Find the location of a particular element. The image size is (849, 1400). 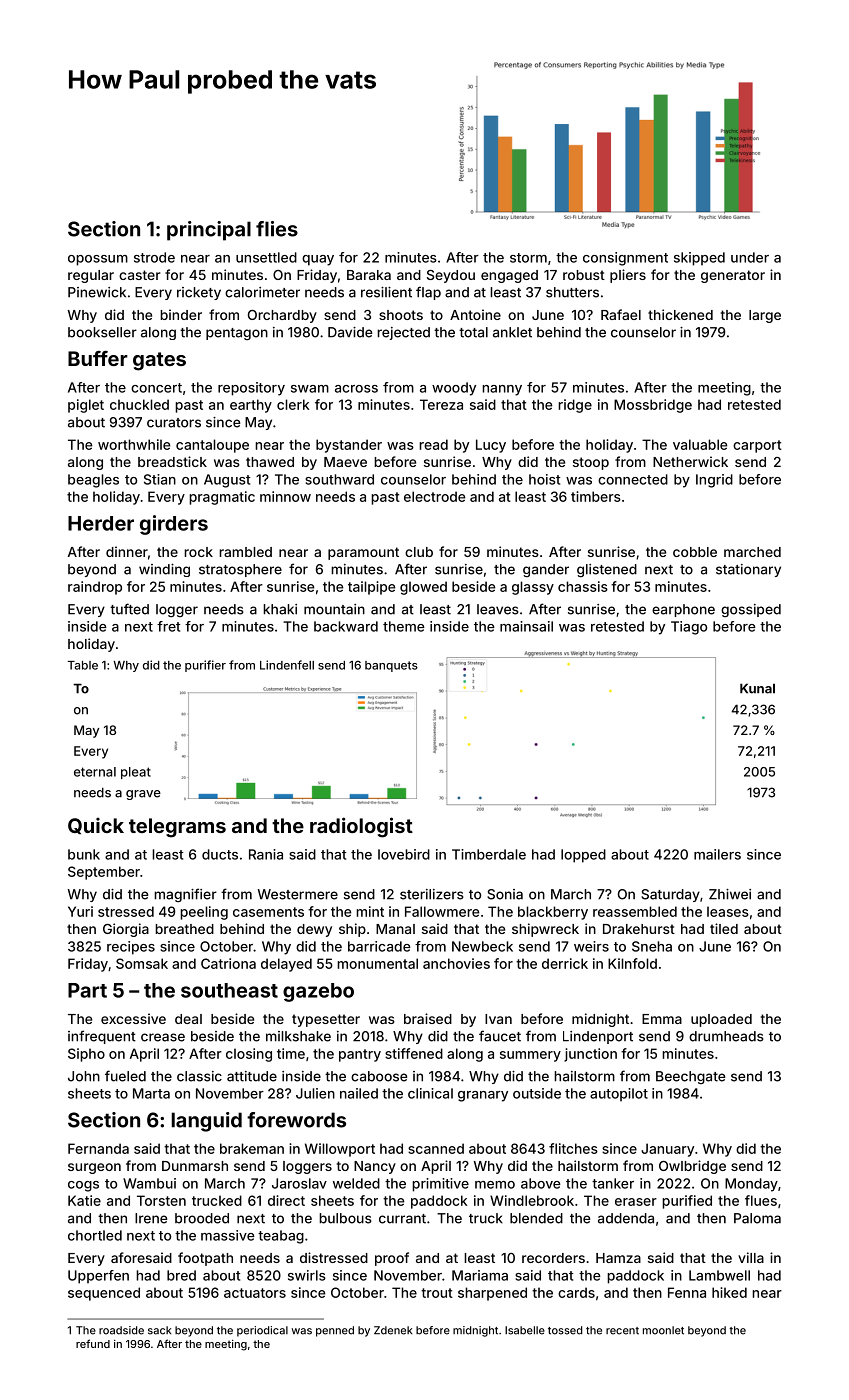

principal is located at coordinates (209, 231).
